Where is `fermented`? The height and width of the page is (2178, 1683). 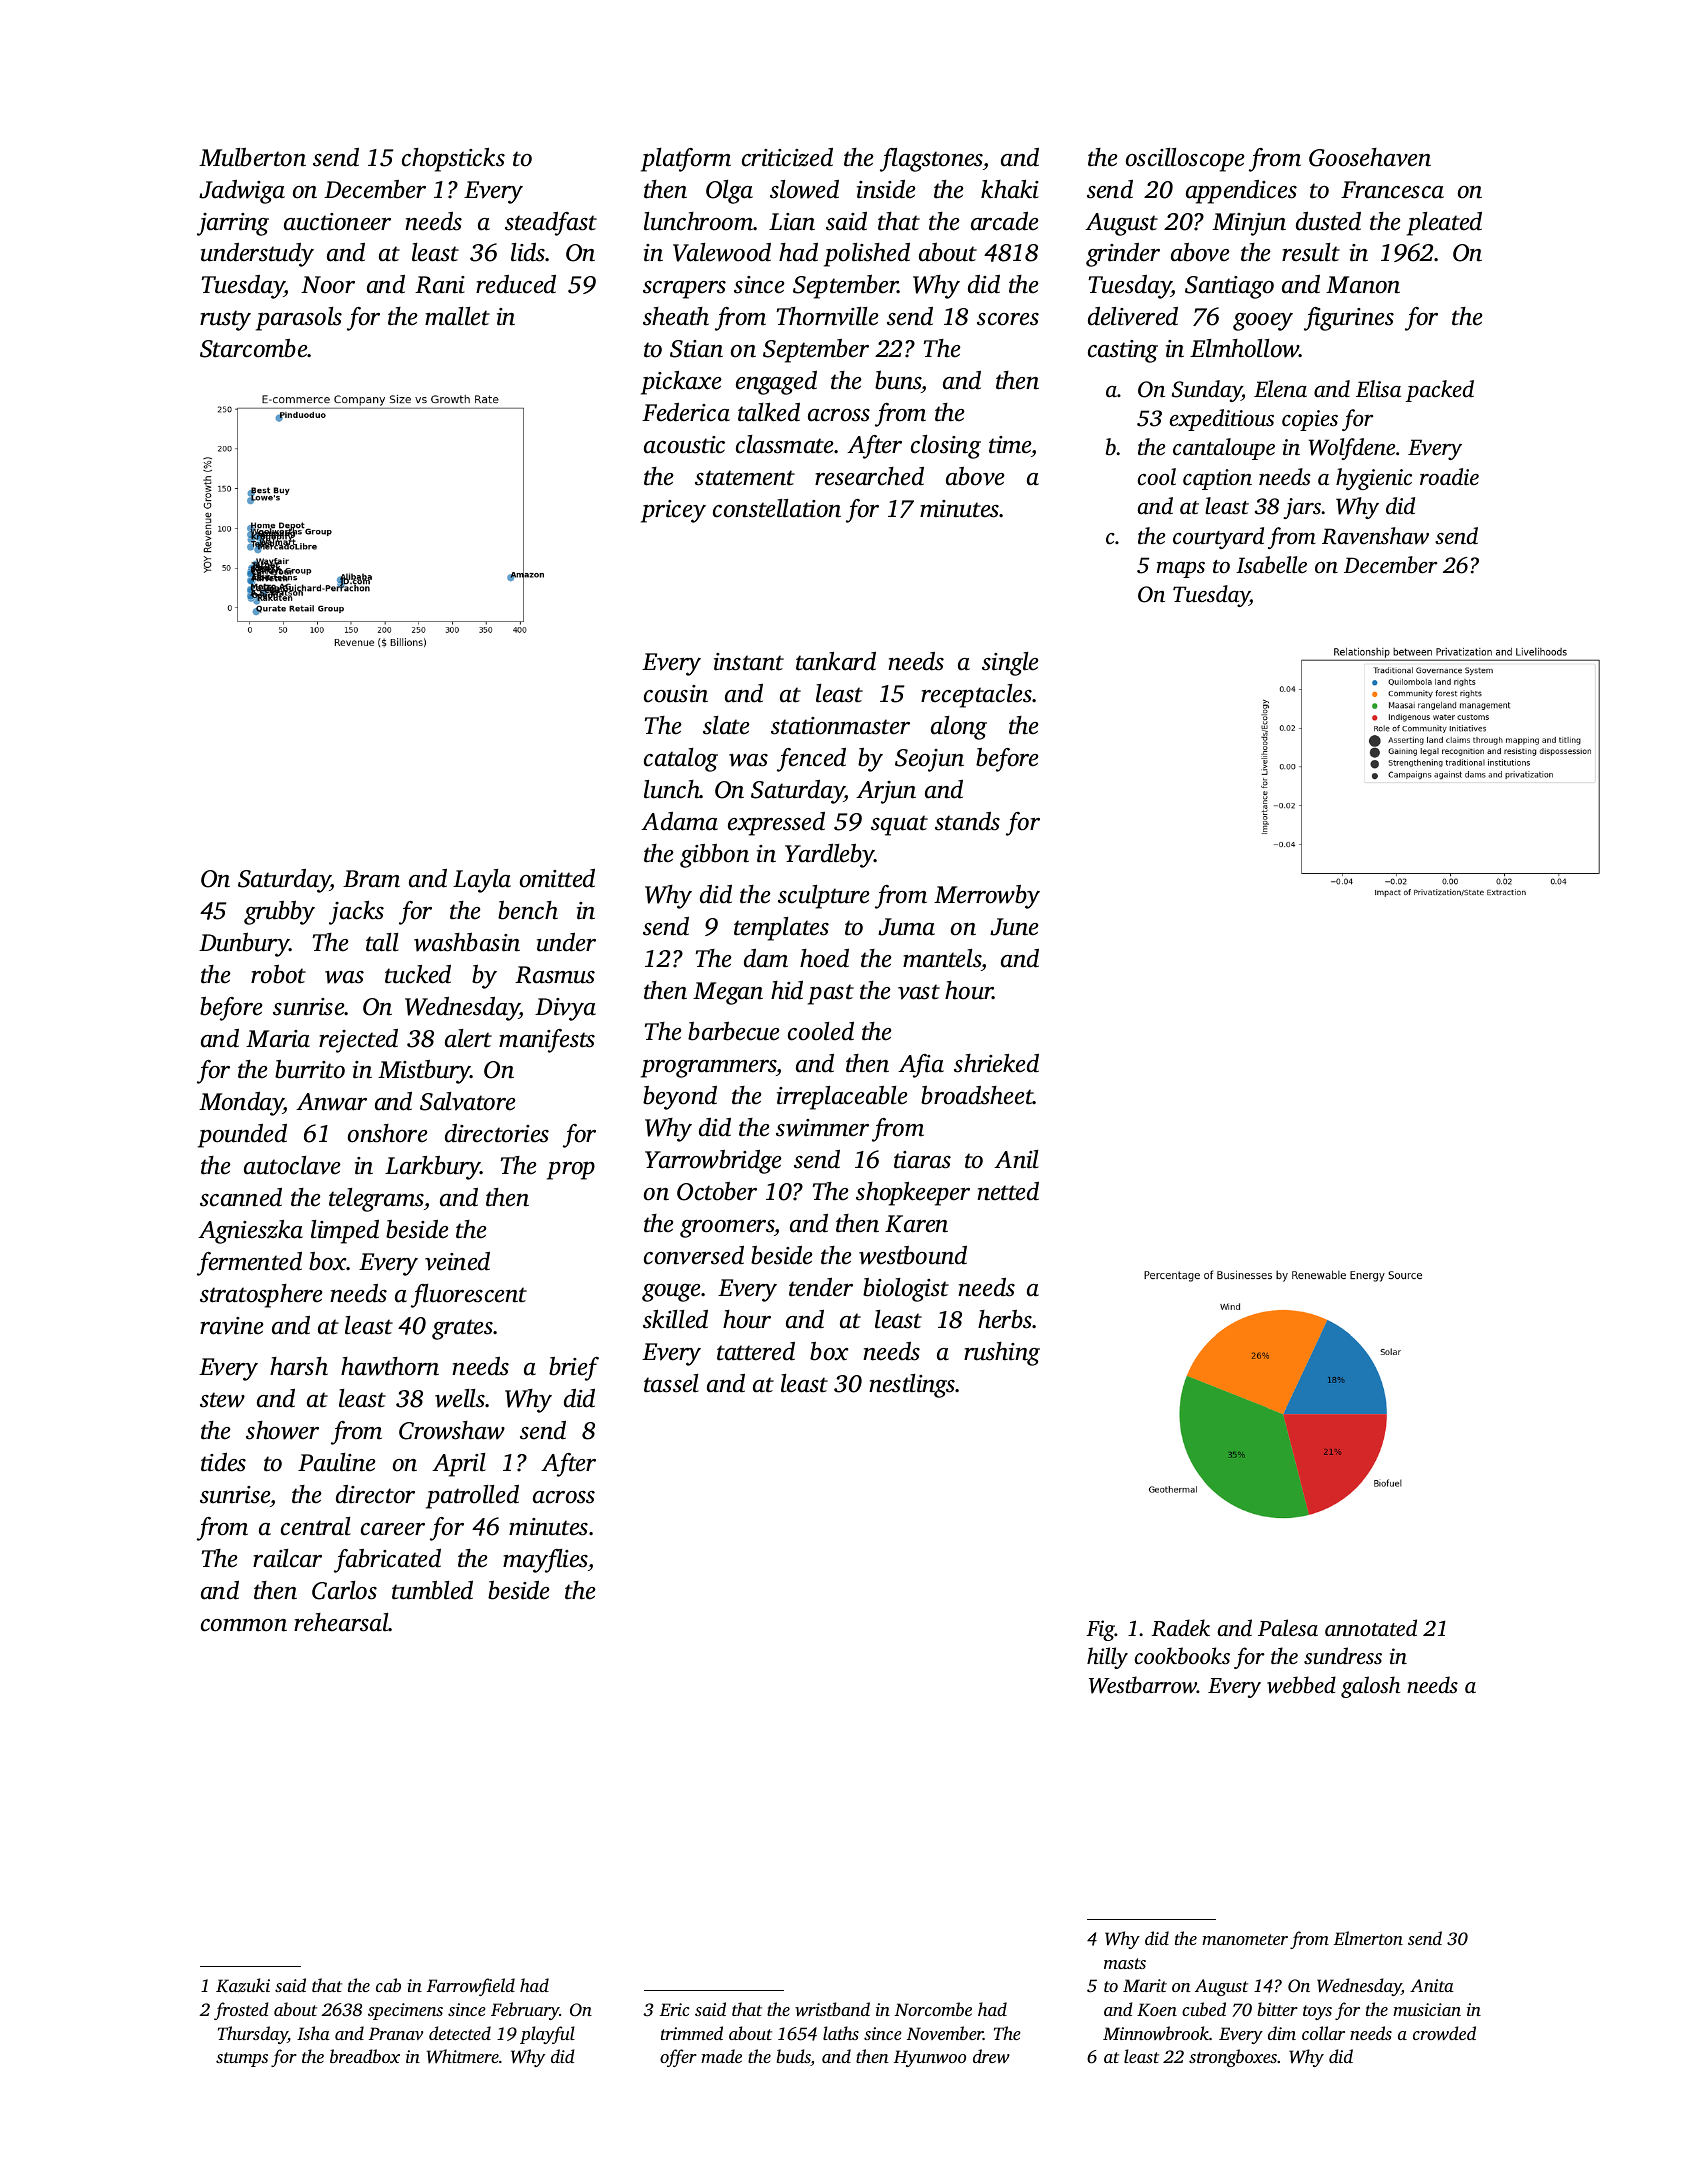
fermented is located at coordinates (249, 1264).
